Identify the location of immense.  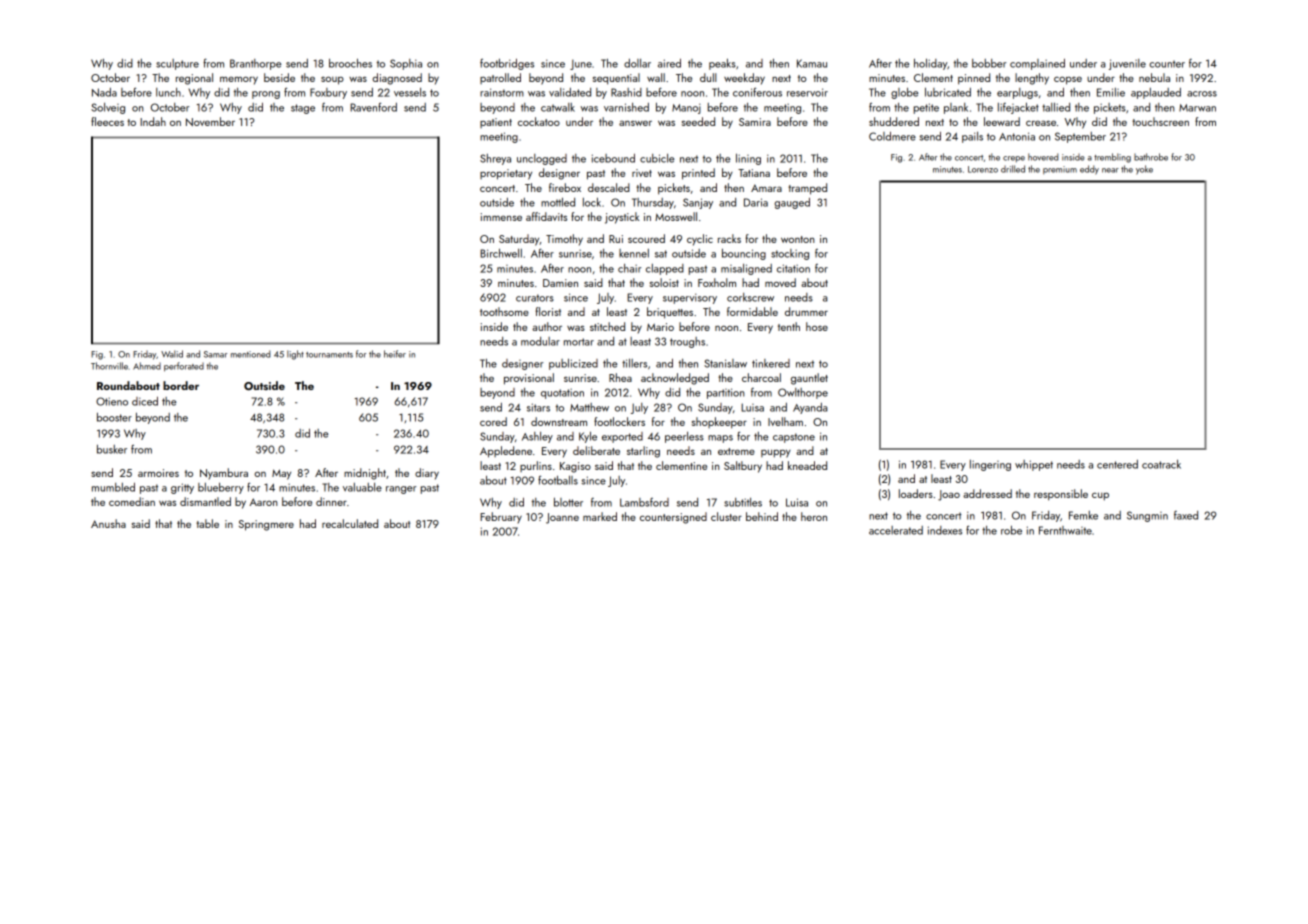
(501, 217).
